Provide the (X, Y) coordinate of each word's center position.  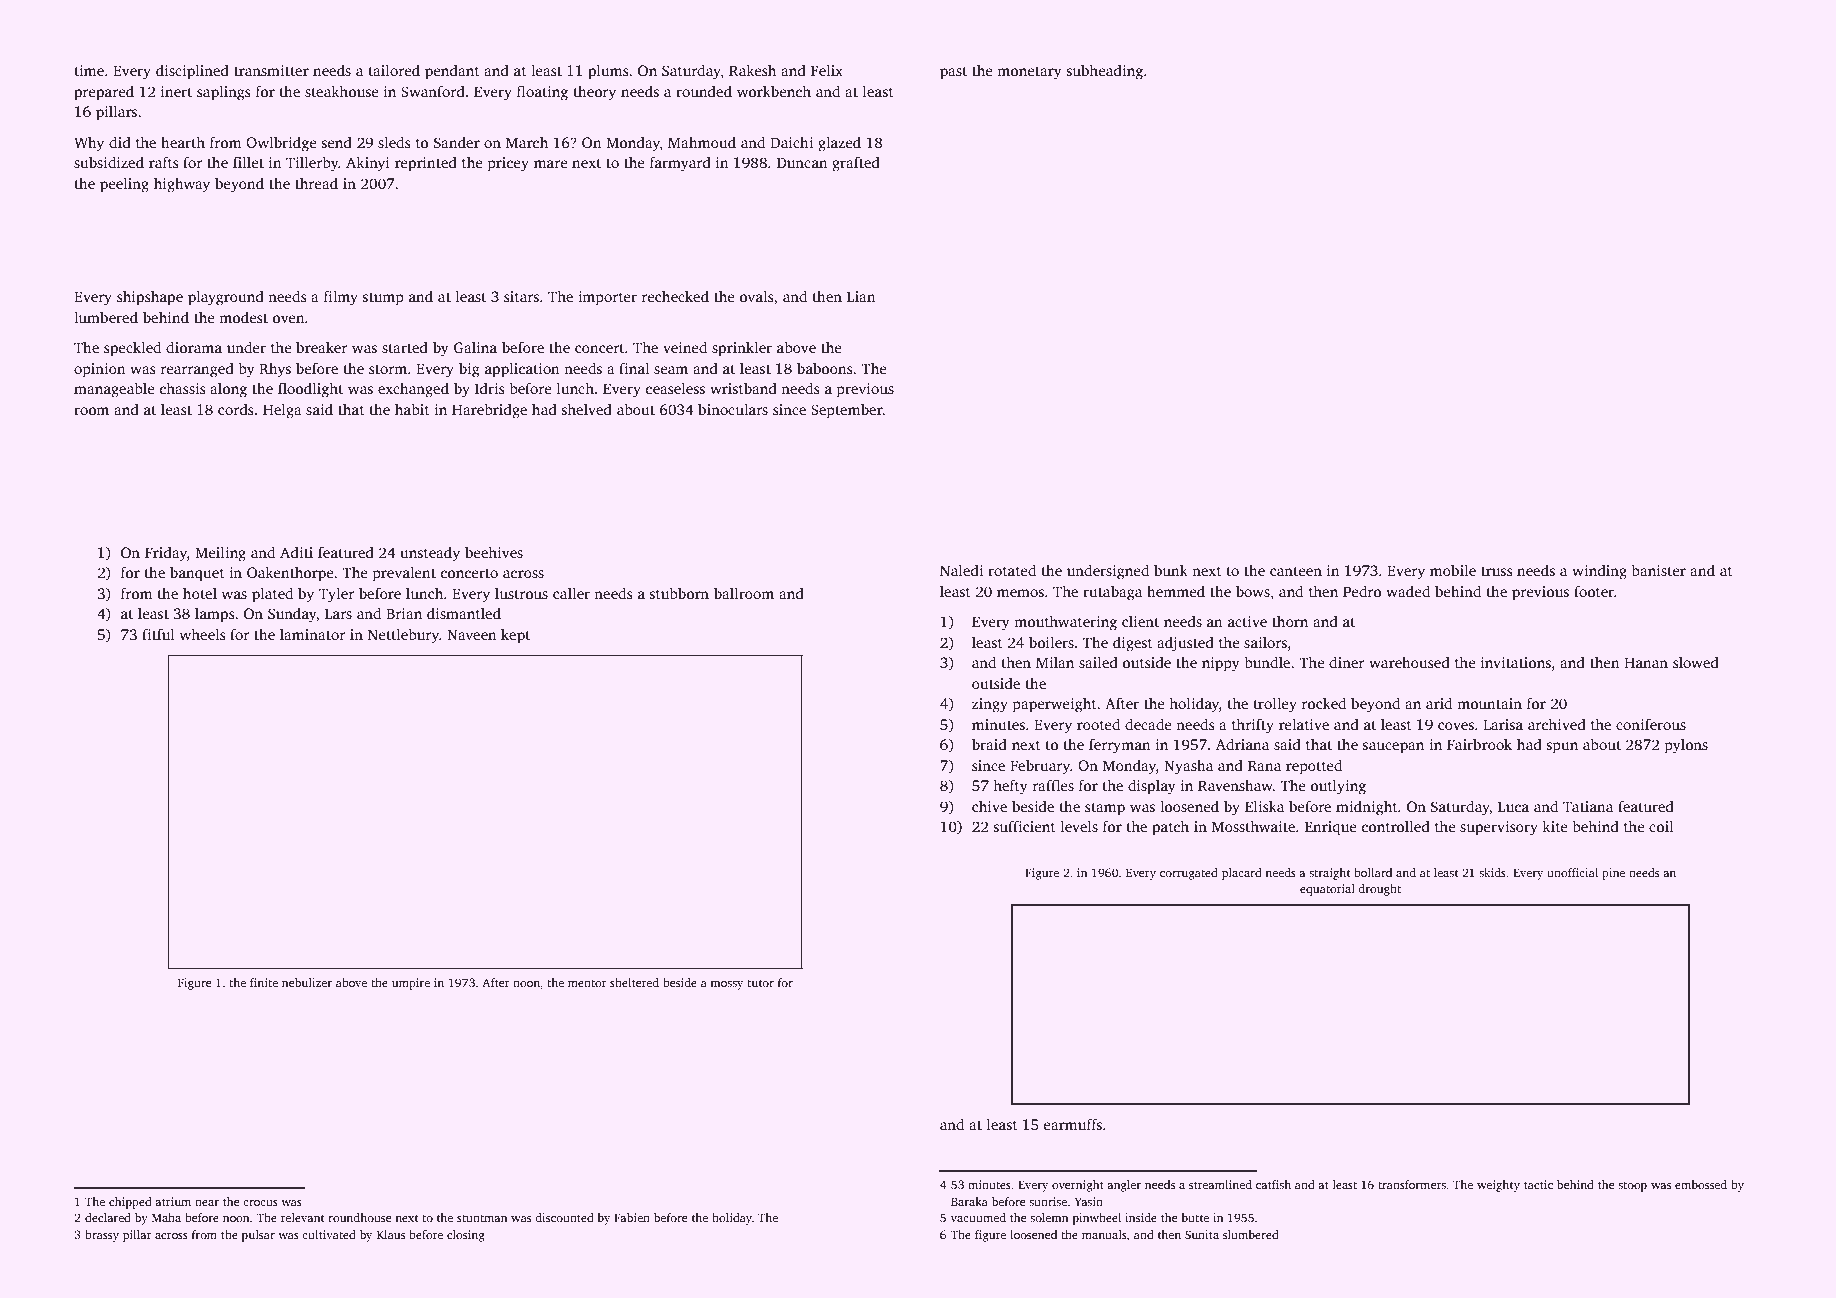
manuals (1104, 1234)
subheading (1104, 72)
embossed (1701, 1184)
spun (1562, 748)
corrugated (1189, 874)
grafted (856, 164)
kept (515, 636)
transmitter (271, 70)
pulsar (258, 1236)
